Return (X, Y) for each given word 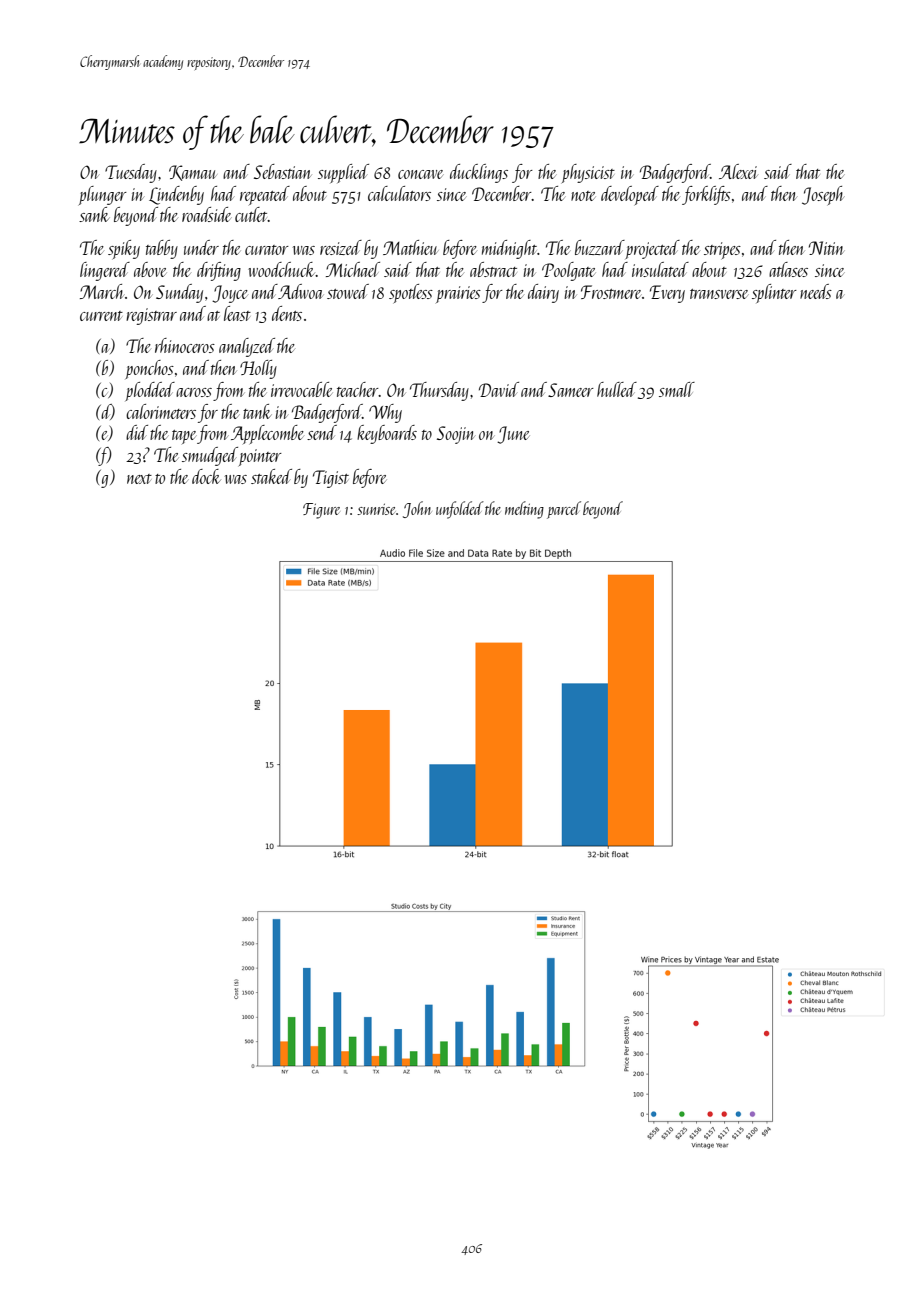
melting (524, 510)
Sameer (571, 390)
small (677, 389)
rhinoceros (185, 345)
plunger (103, 195)
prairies (458, 294)
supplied (343, 173)
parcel (564, 510)
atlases (788, 269)
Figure (321, 511)
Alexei (738, 171)
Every (667, 294)
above (150, 269)
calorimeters (161, 411)
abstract (493, 269)
